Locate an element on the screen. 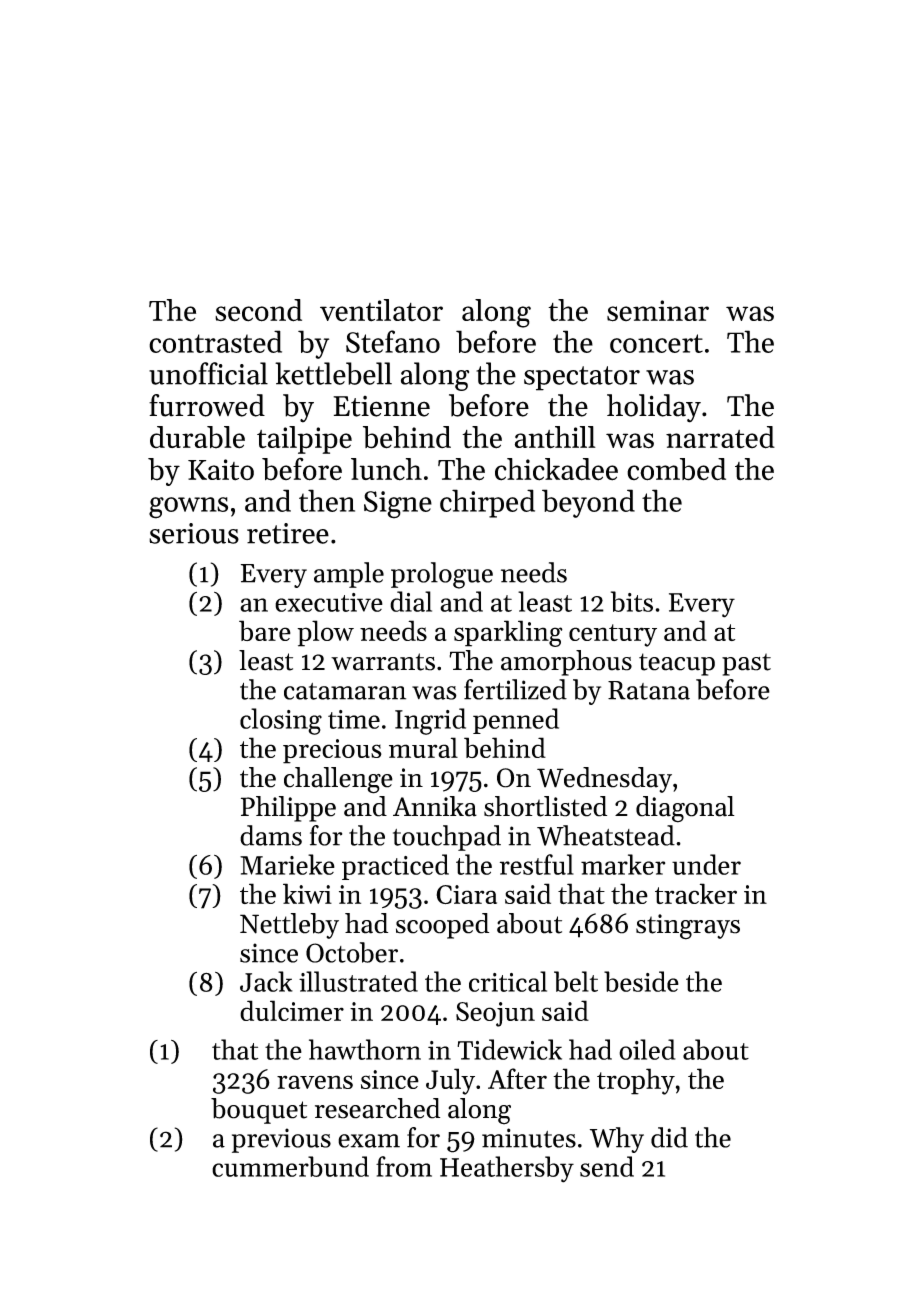  cummerbund is located at coordinates (290, 1166).
